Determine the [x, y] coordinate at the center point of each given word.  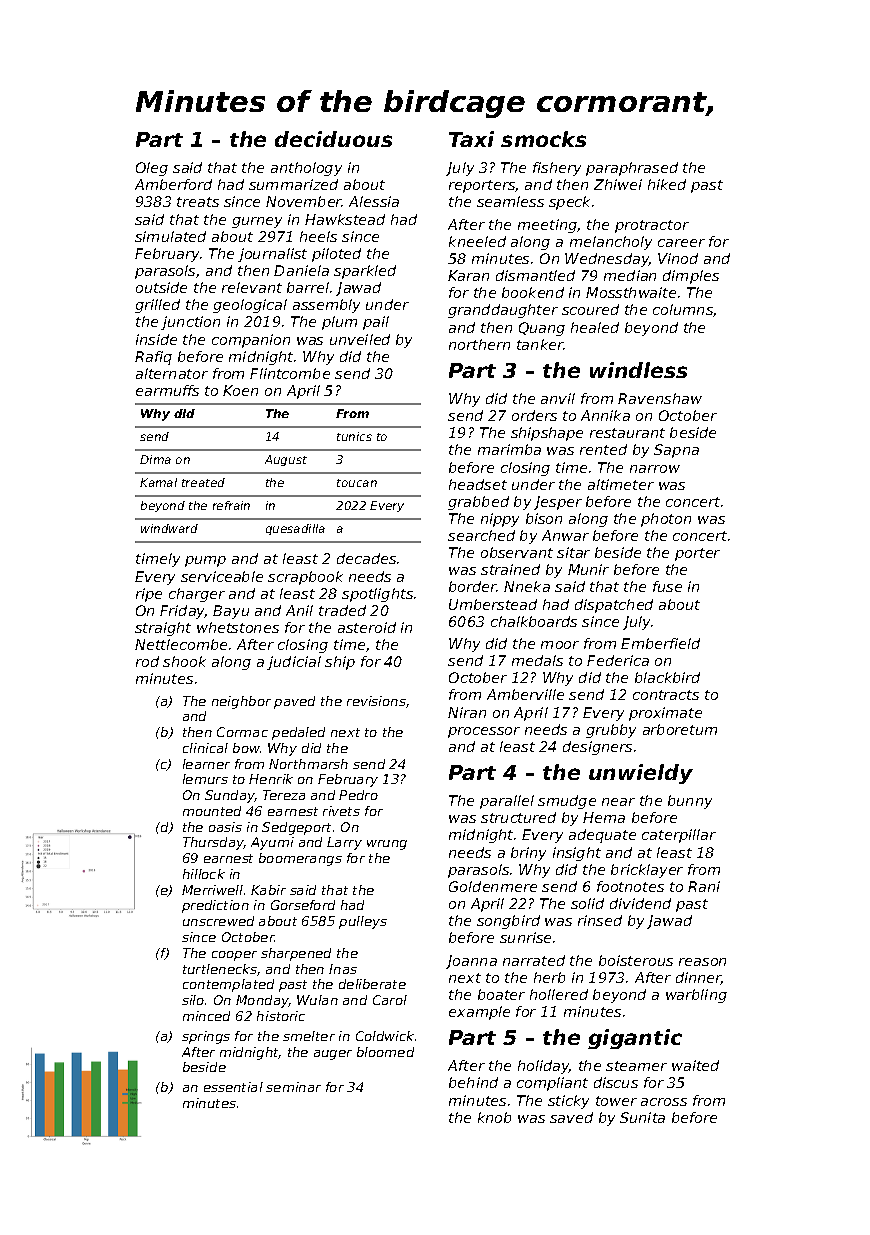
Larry [344, 843]
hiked [667, 184]
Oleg [152, 169]
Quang [542, 329]
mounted [212, 811]
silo [193, 1000]
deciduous [333, 139]
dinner [699, 978]
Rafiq [153, 358]
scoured [590, 309]
